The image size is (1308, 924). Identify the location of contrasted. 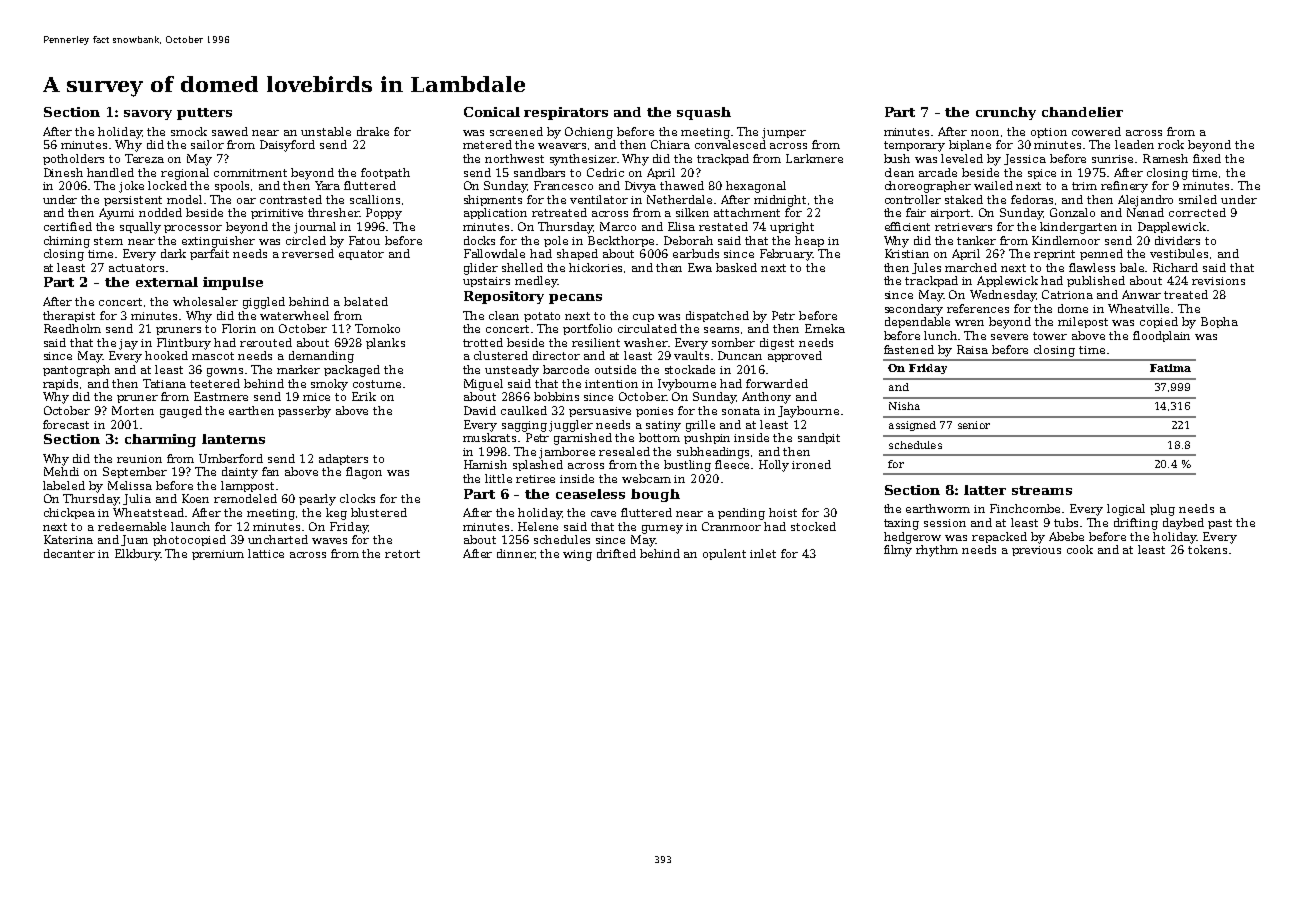
(291, 199).
